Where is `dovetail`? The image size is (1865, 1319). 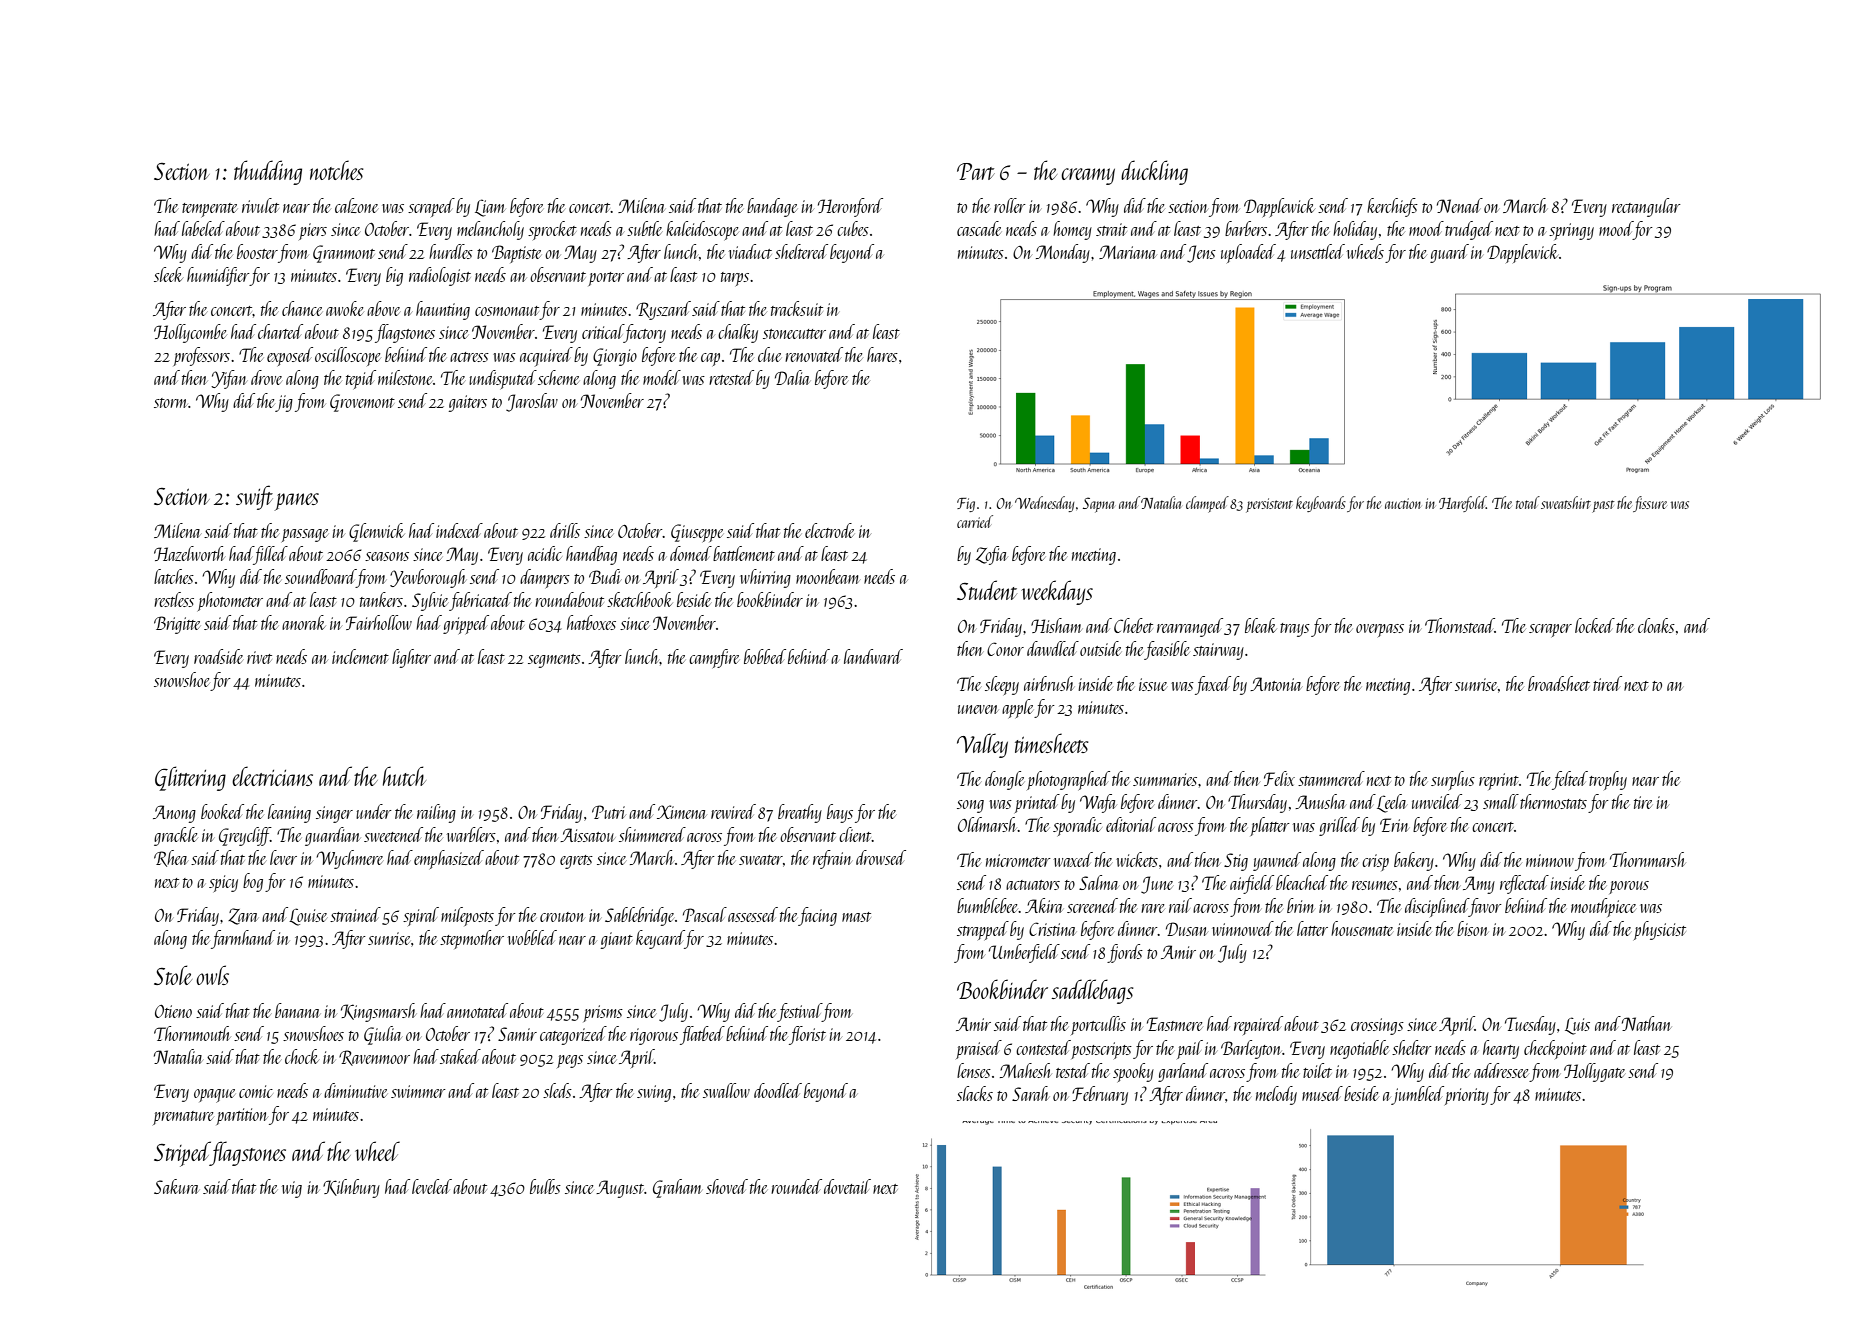 dovetail is located at coordinates (847, 1186).
